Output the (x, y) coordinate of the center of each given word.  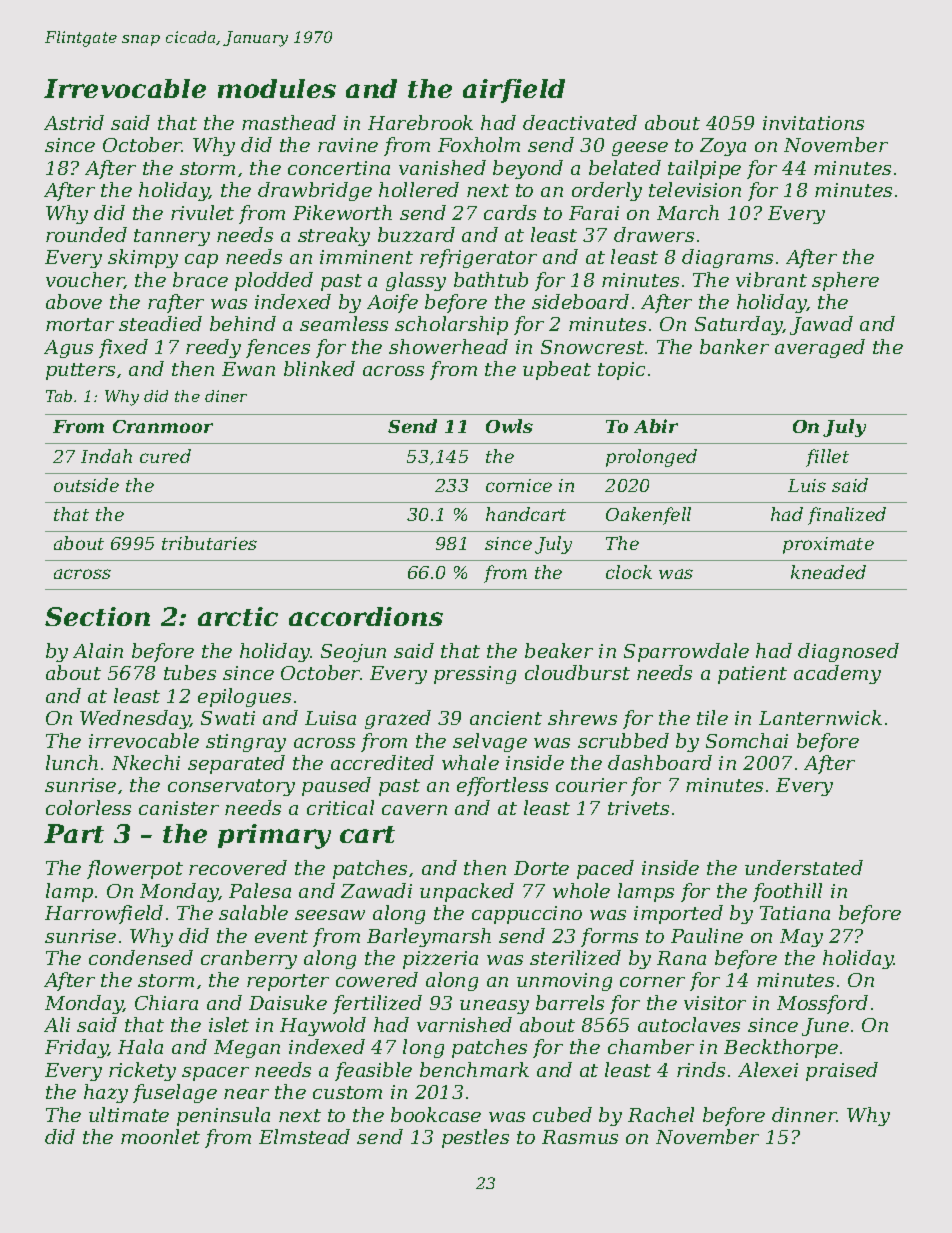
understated (804, 867)
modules (277, 88)
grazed (398, 719)
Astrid (74, 122)
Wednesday (135, 719)
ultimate (129, 1114)
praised (842, 1071)
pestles (475, 1138)
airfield (514, 91)
